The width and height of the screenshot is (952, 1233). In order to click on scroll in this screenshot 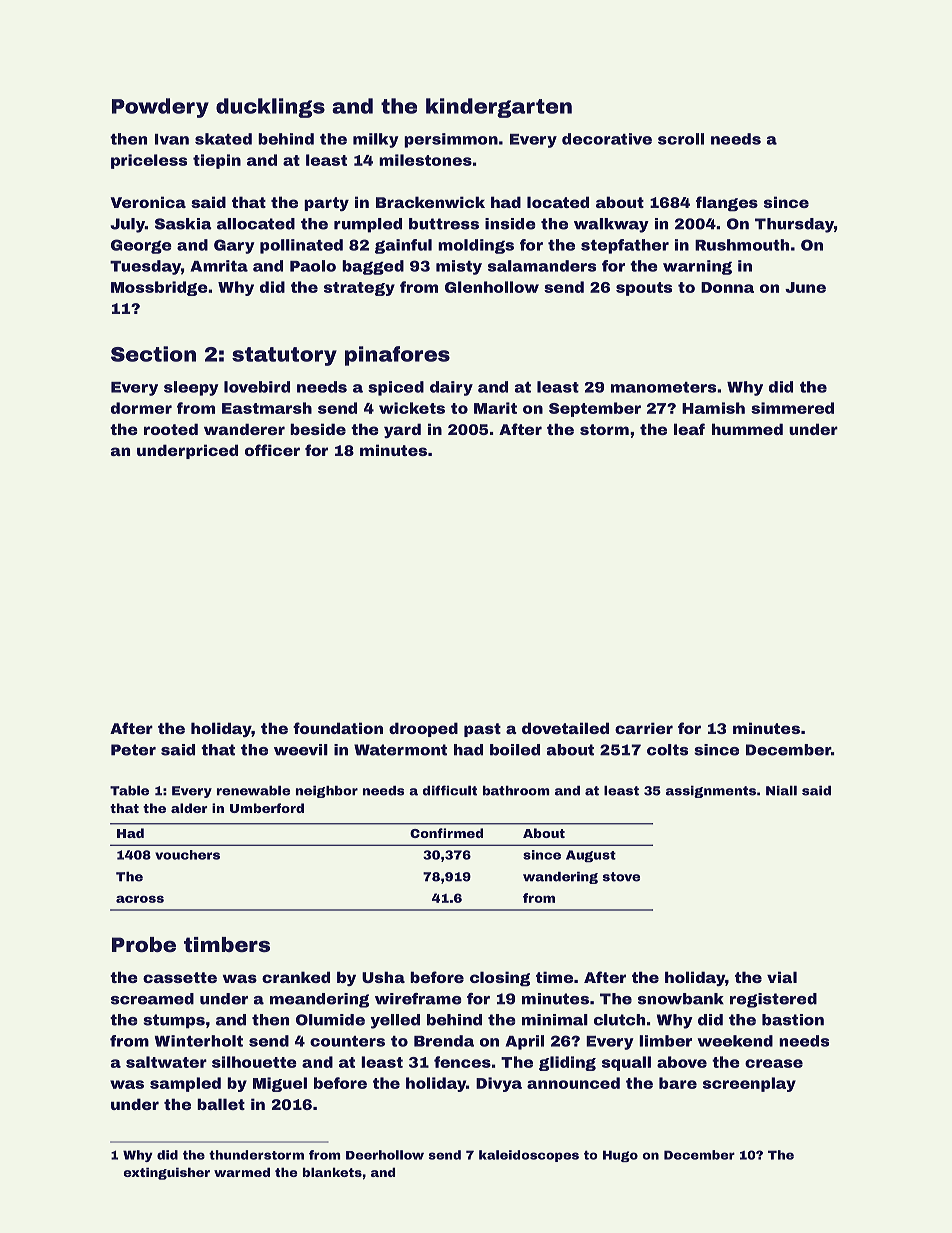, I will do `click(681, 139)`.
